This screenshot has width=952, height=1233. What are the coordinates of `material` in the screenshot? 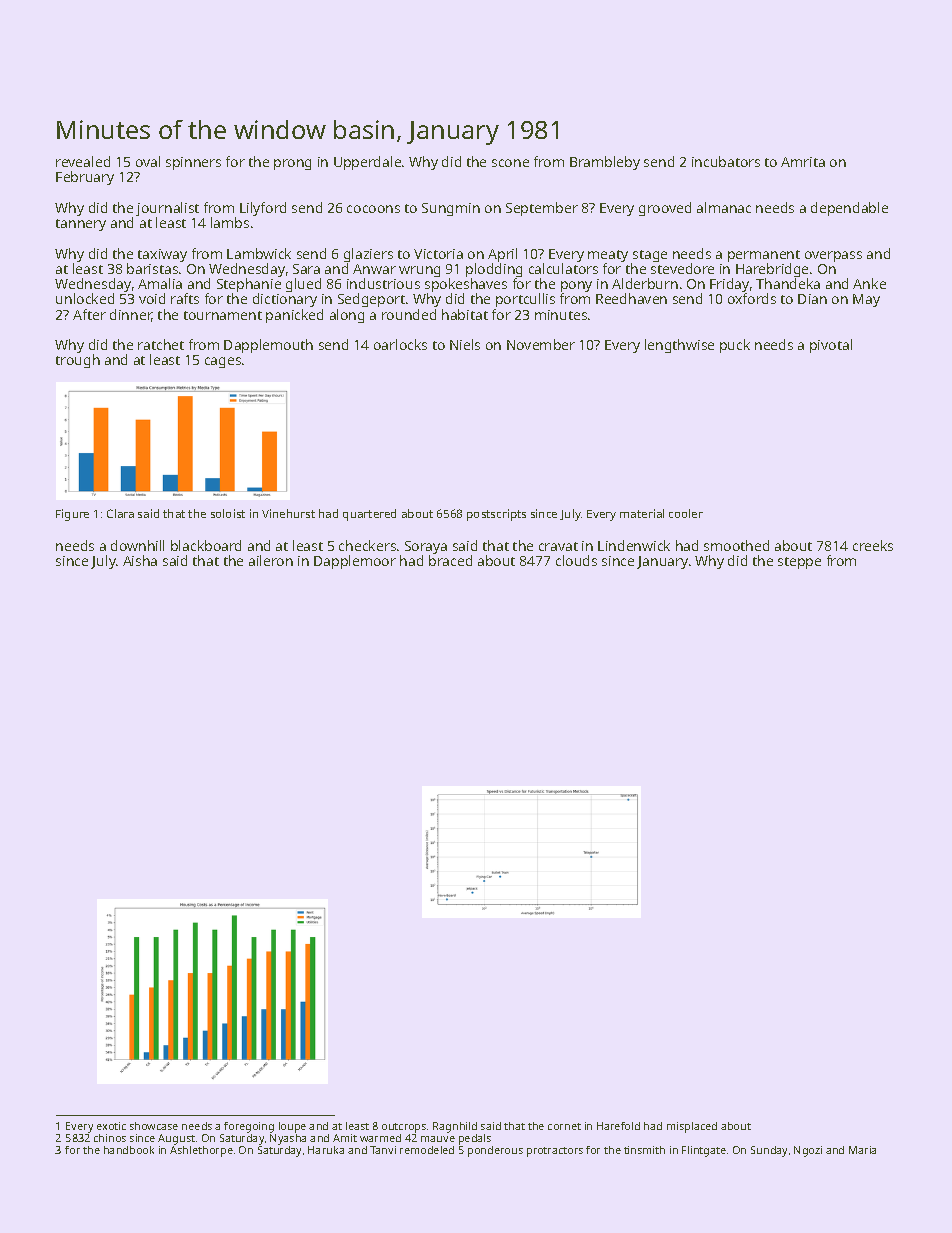 It's located at (642, 513).
